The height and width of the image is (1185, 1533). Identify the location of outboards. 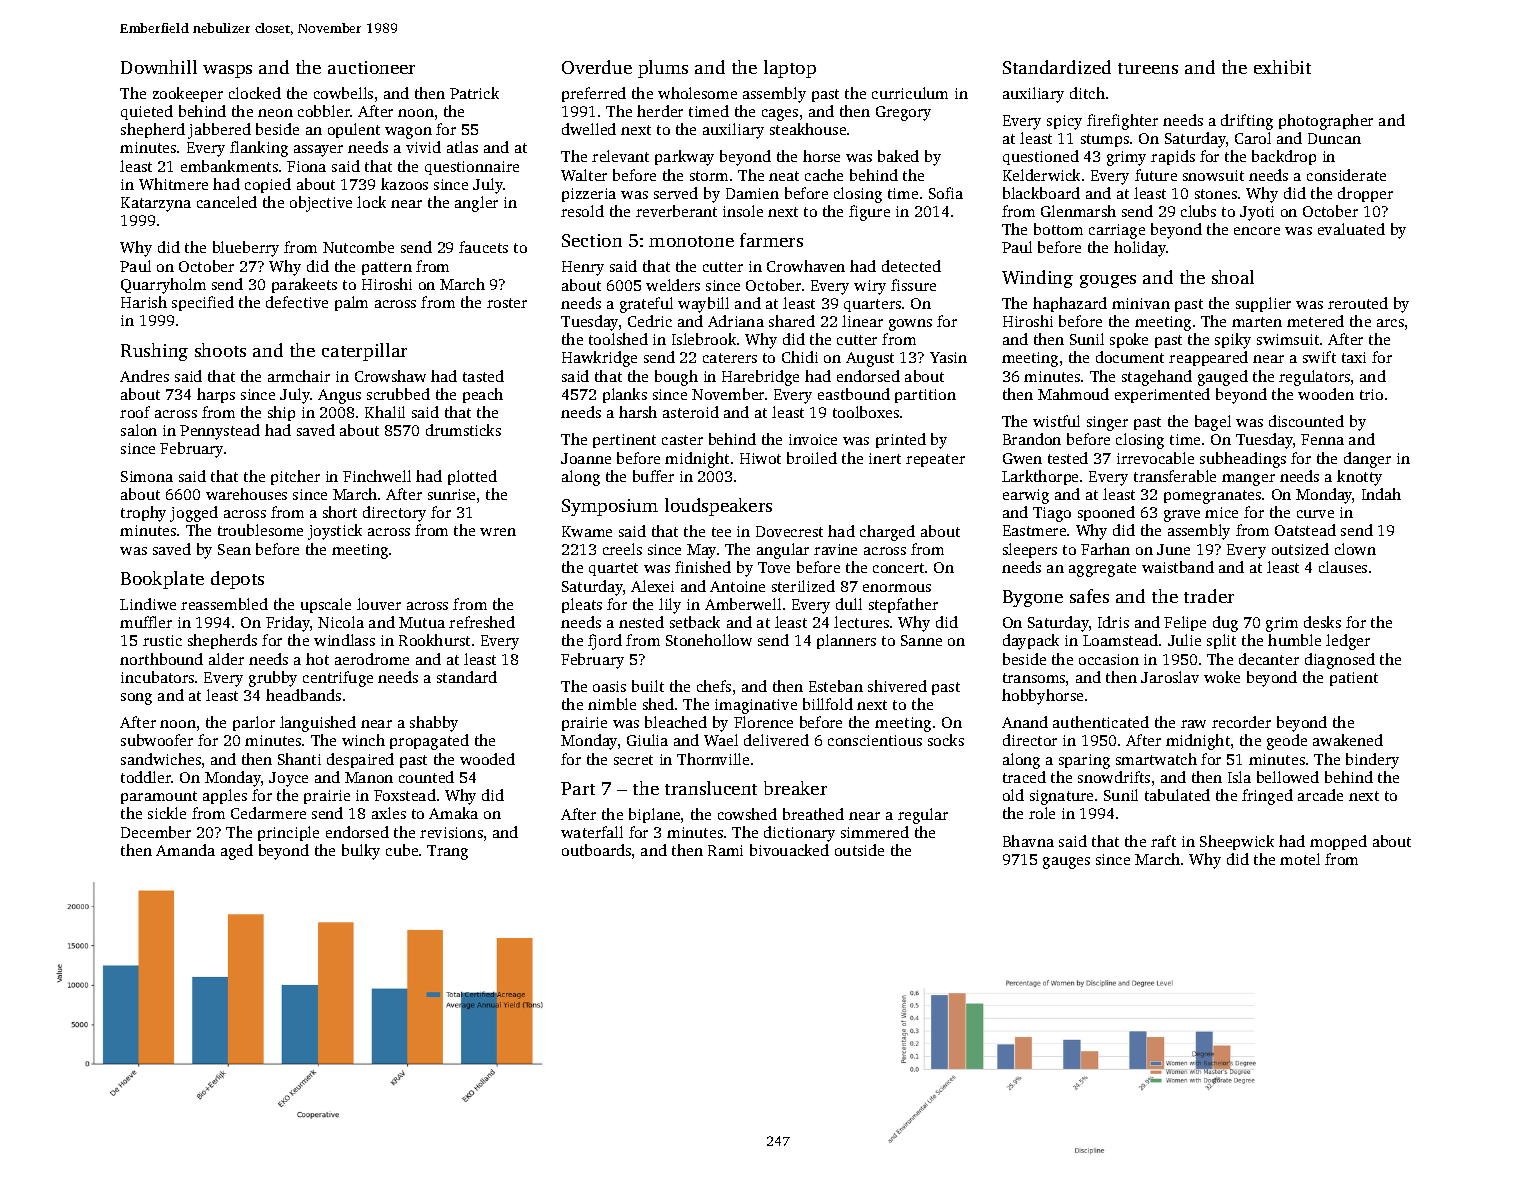
(596, 850).
